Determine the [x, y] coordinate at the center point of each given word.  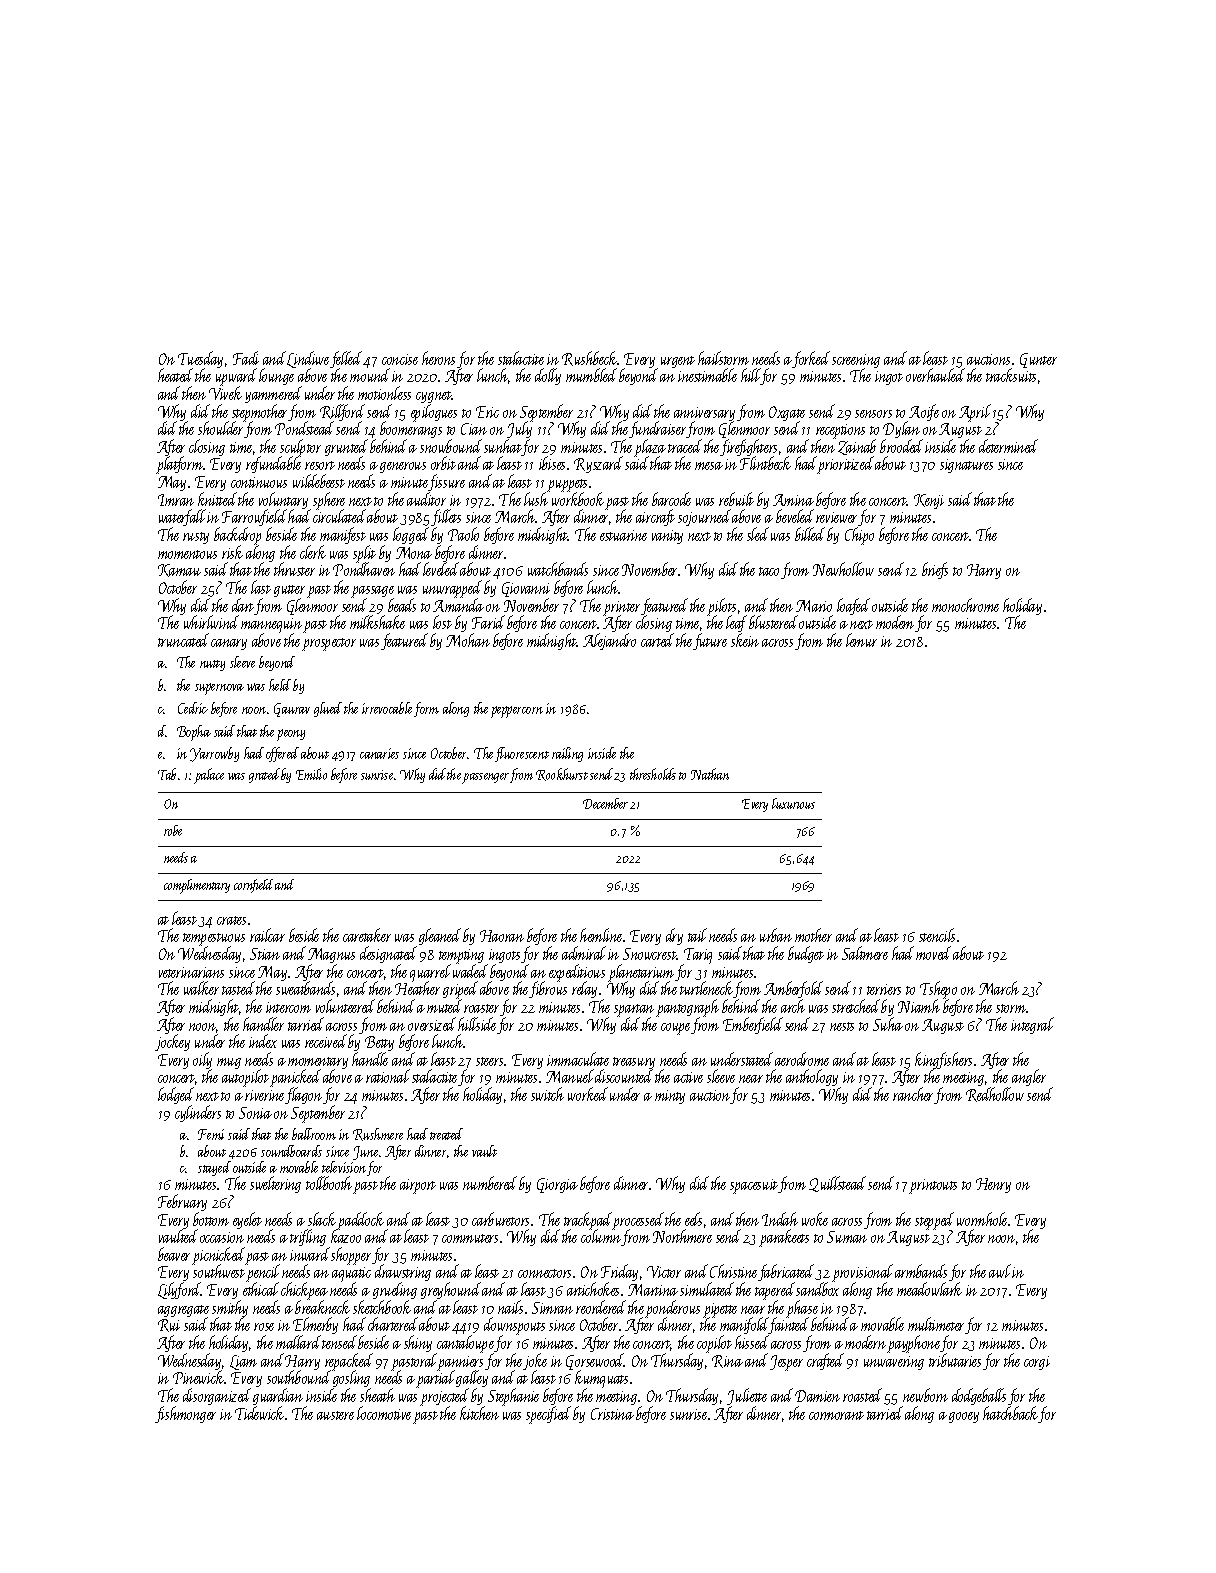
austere [335, 1415]
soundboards [291, 1151]
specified [548, 1415]
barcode [671, 499]
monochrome [965, 605]
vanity [667, 537]
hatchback [1011, 1414]
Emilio [311, 774]
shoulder [220, 428]
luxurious [793, 803]
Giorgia [557, 1185]
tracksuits [1011, 375]
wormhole [983, 1219]
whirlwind [211, 622]
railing [567, 754]
